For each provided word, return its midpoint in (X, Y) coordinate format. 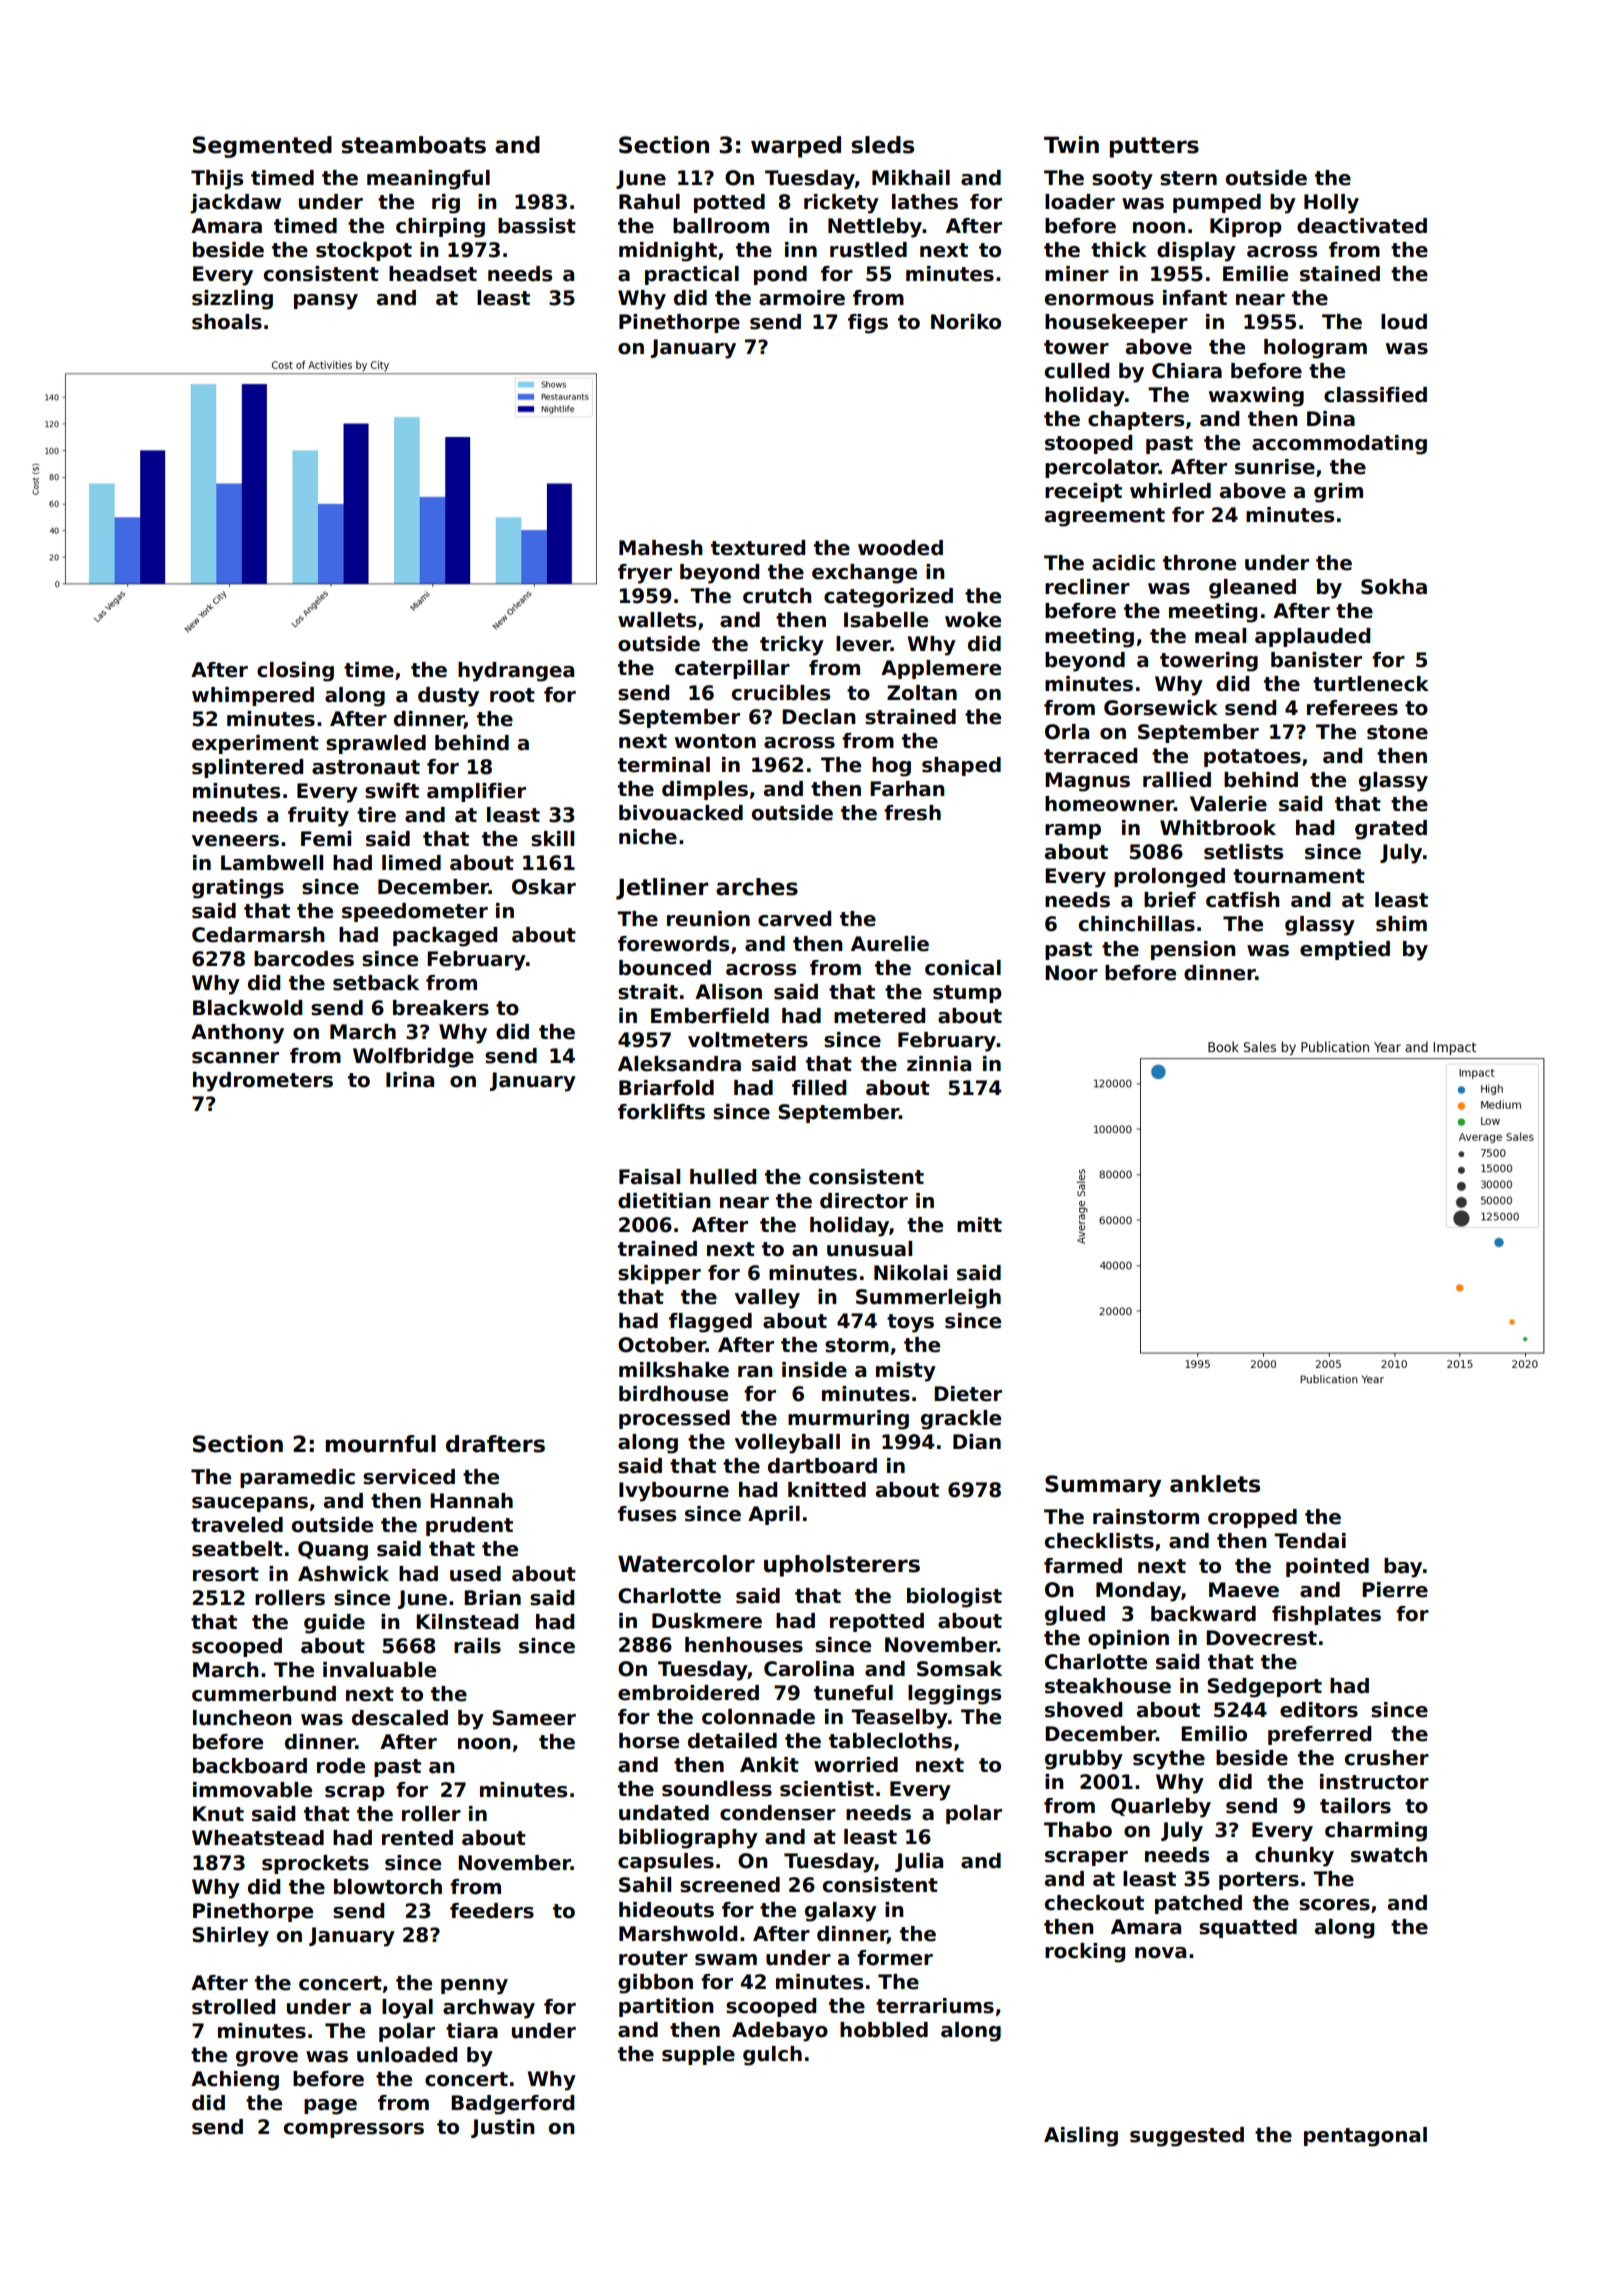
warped (796, 147)
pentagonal (1365, 2137)
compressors (354, 2130)
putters (1154, 147)
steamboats (413, 145)
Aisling (1081, 2137)
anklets (1215, 1484)
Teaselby (899, 1719)
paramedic (297, 1478)
